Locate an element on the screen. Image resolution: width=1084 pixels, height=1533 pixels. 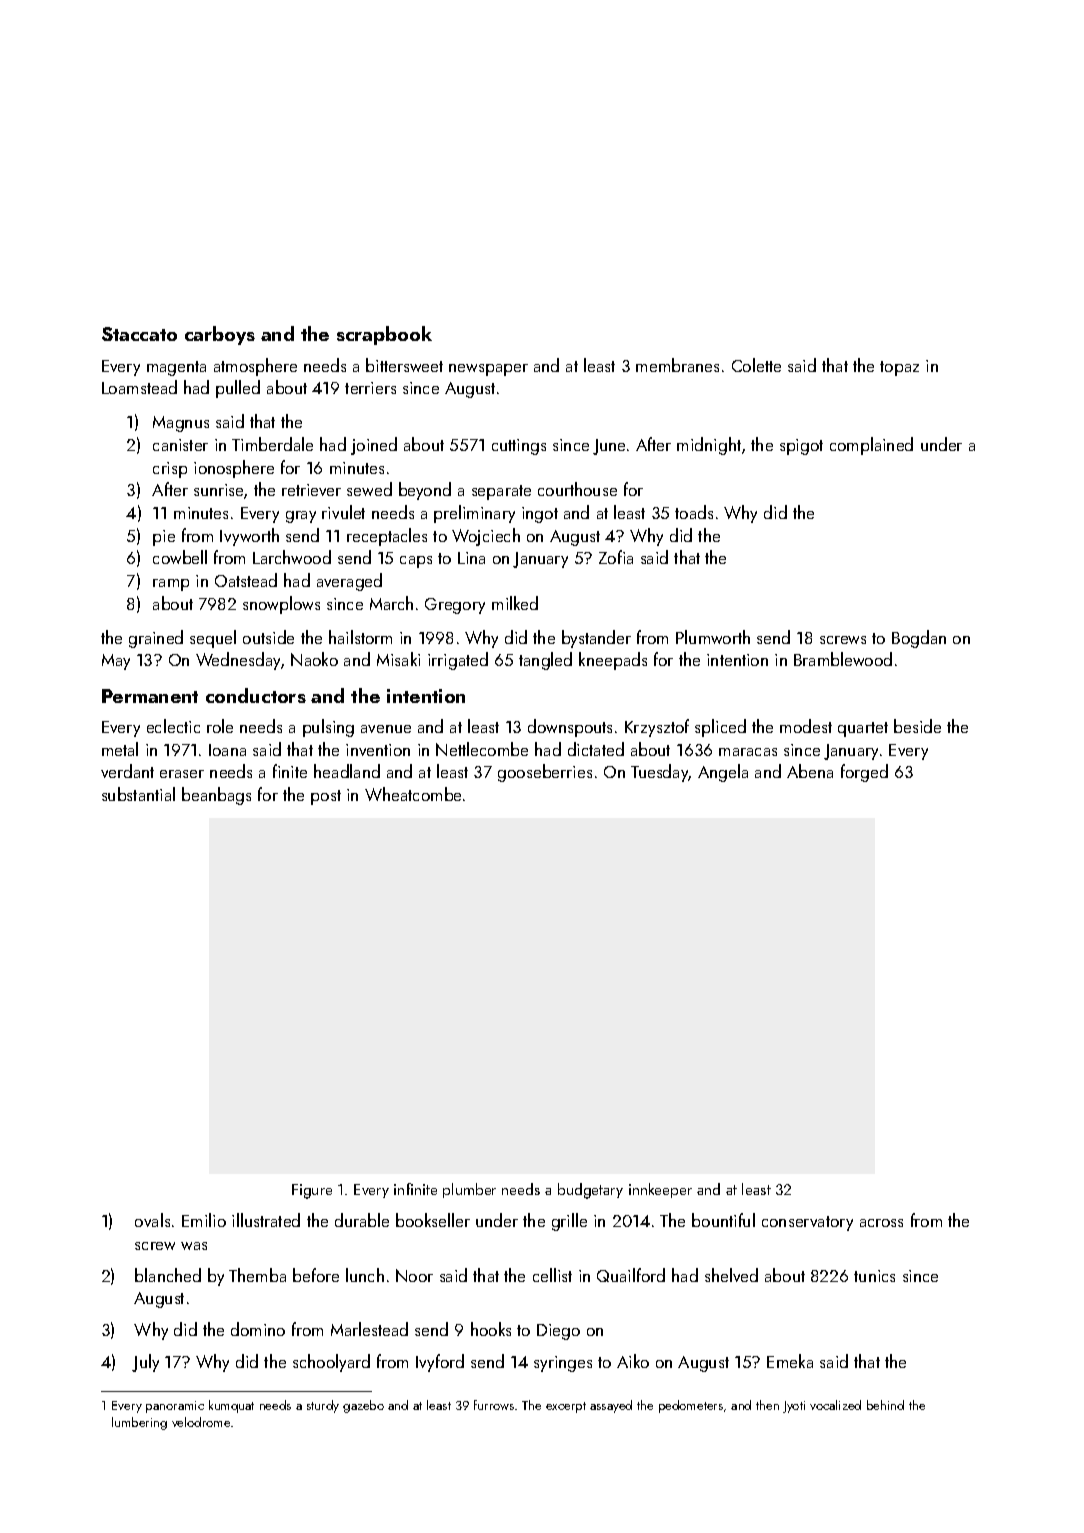
complained is located at coordinates (871, 446).
